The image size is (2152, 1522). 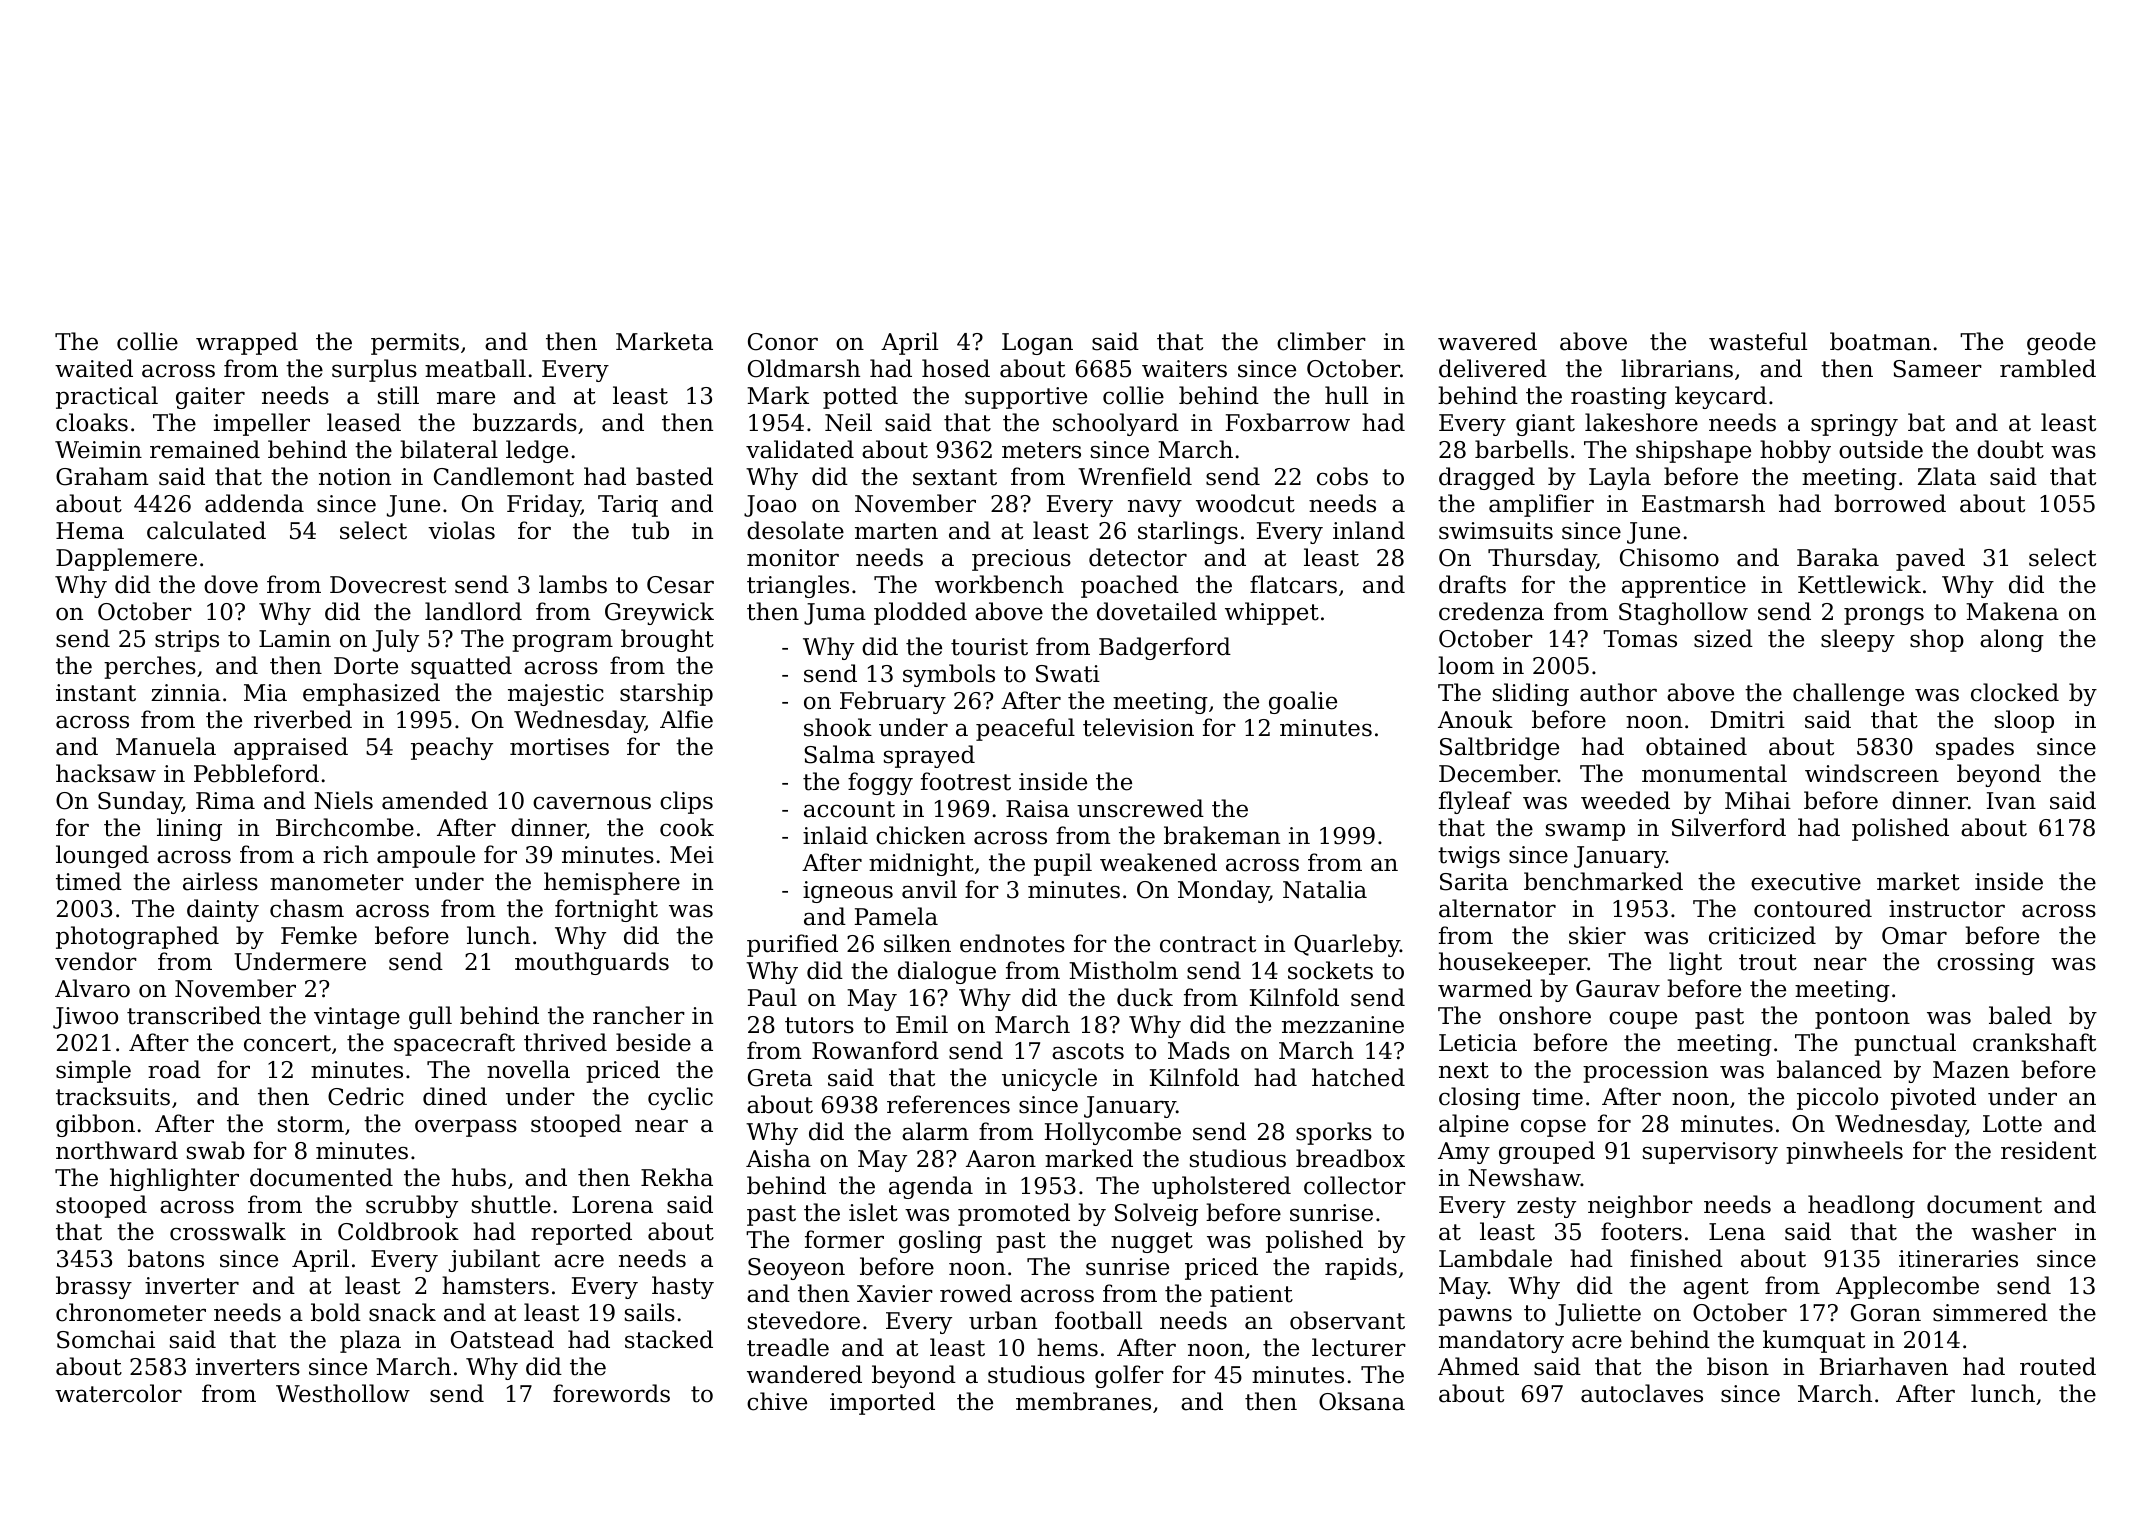 What do you see at coordinates (2012, 611) in the screenshot?
I see `Makena` at bounding box center [2012, 611].
